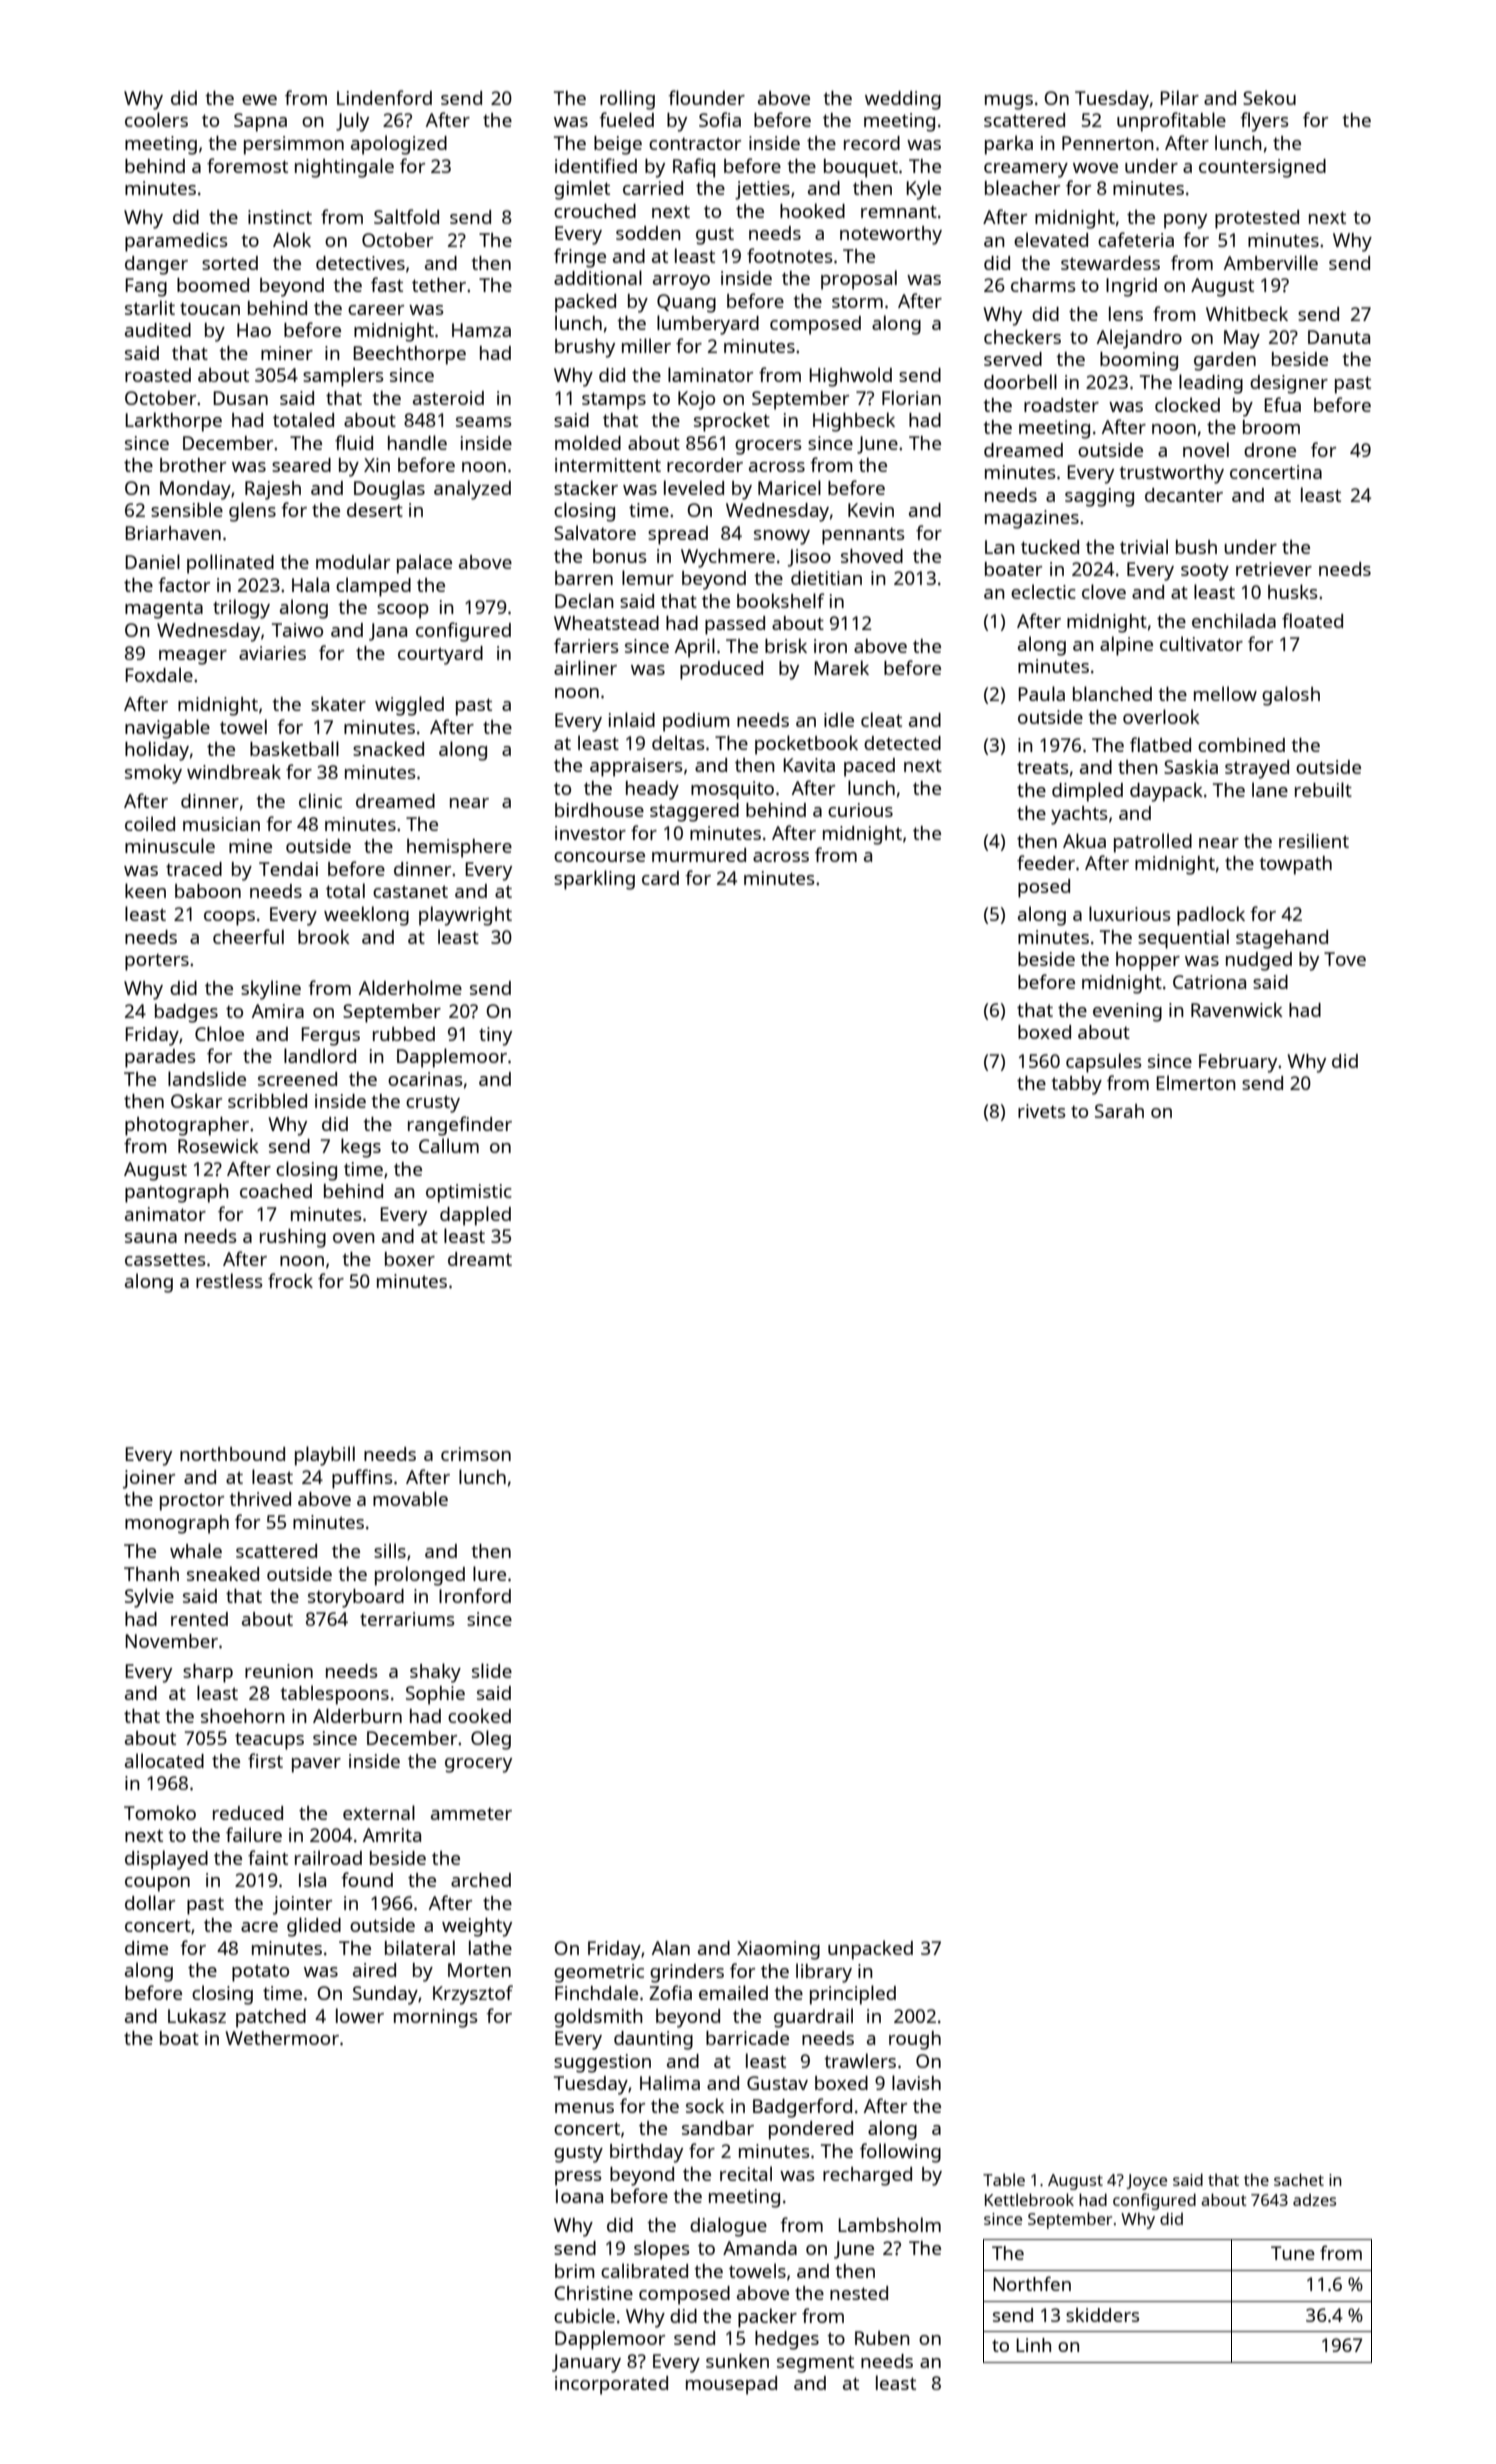  Describe the element at coordinates (276, 1191) in the screenshot. I see `coached` at that location.
